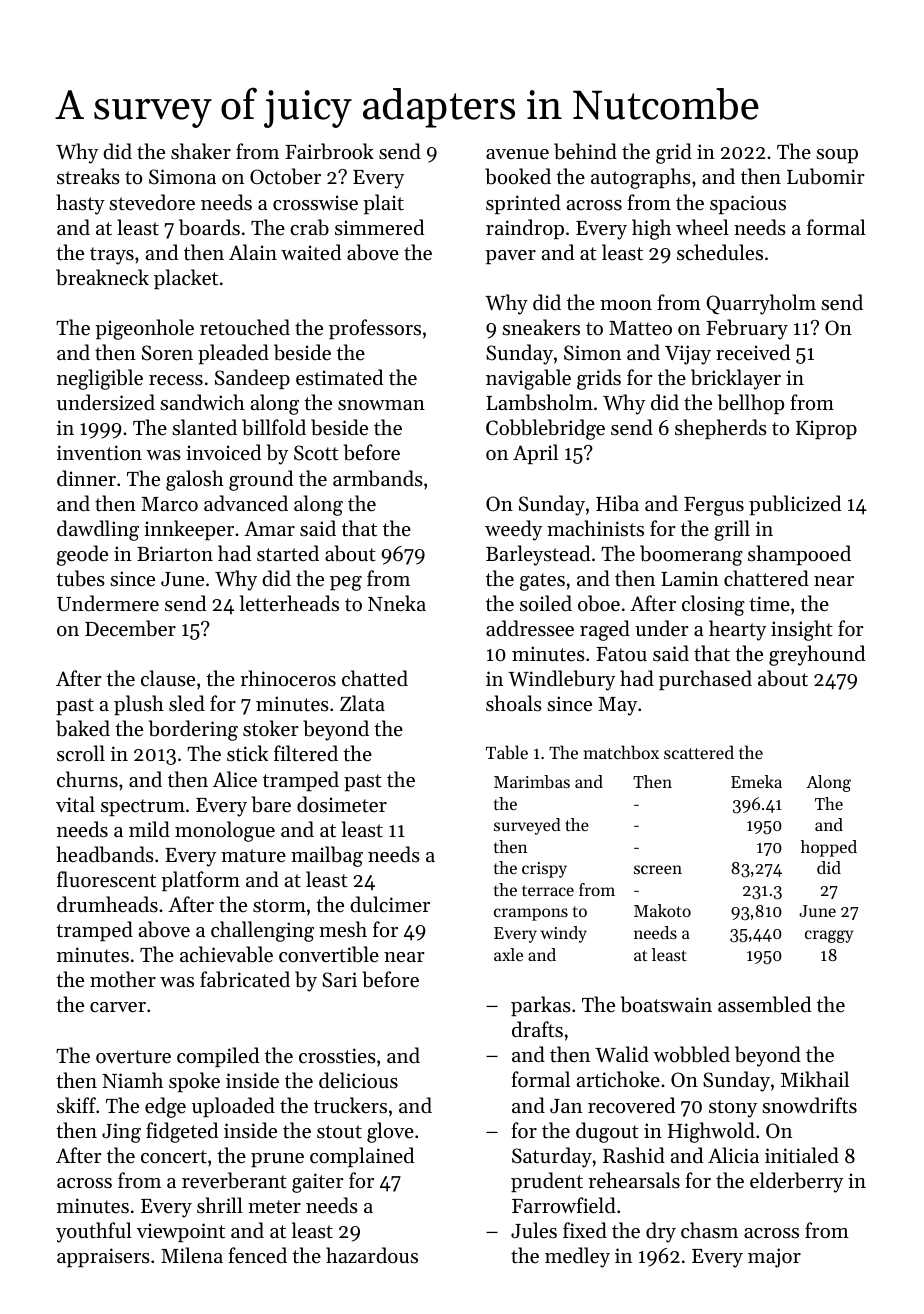  What do you see at coordinates (513, 530) in the document?
I see `weedy` at bounding box center [513, 530].
